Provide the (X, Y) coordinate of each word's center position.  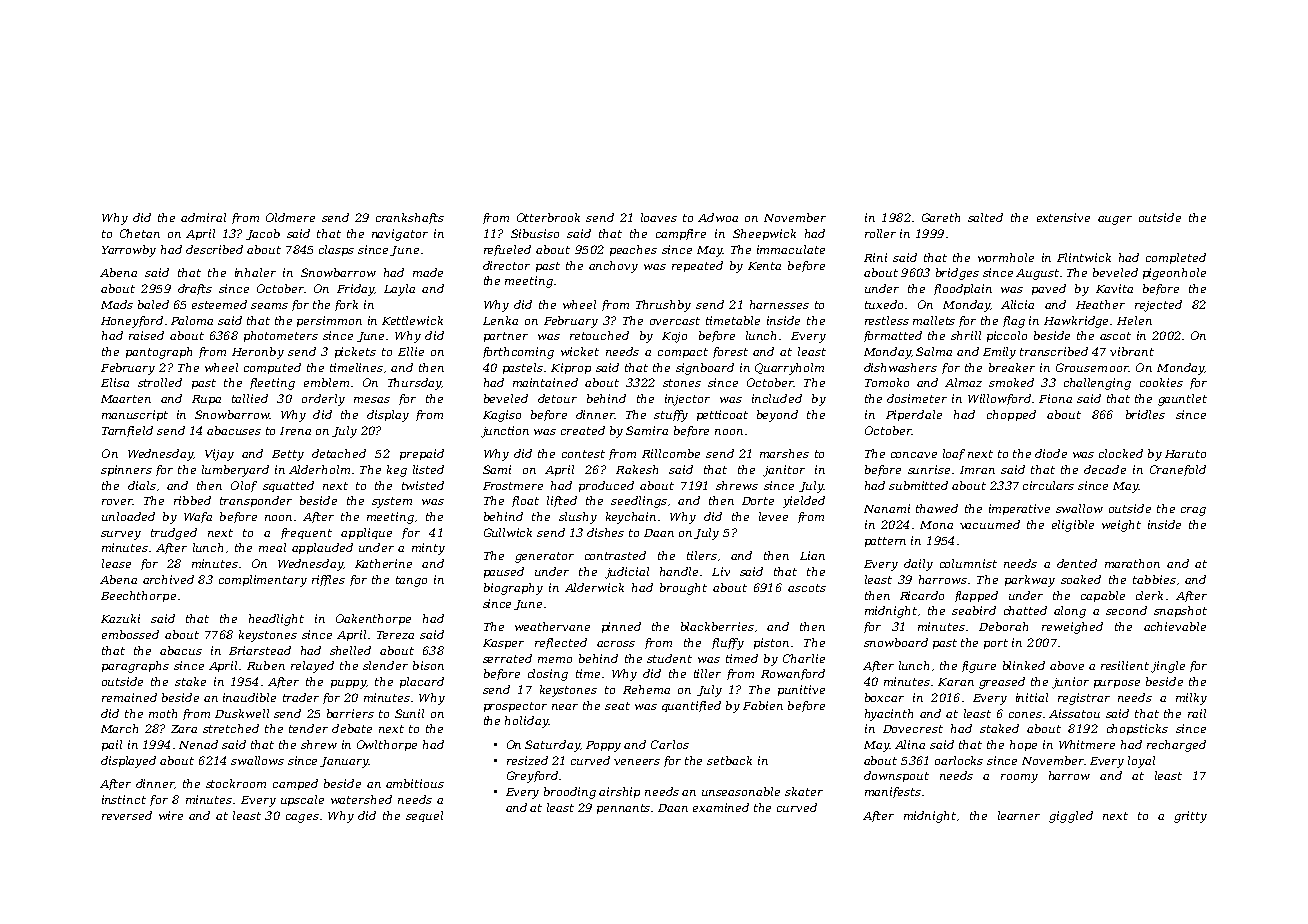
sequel (424, 816)
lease (116, 563)
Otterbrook (548, 217)
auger (1115, 220)
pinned (621, 627)
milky (1191, 699)
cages (302, 818)
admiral (203, 217)
